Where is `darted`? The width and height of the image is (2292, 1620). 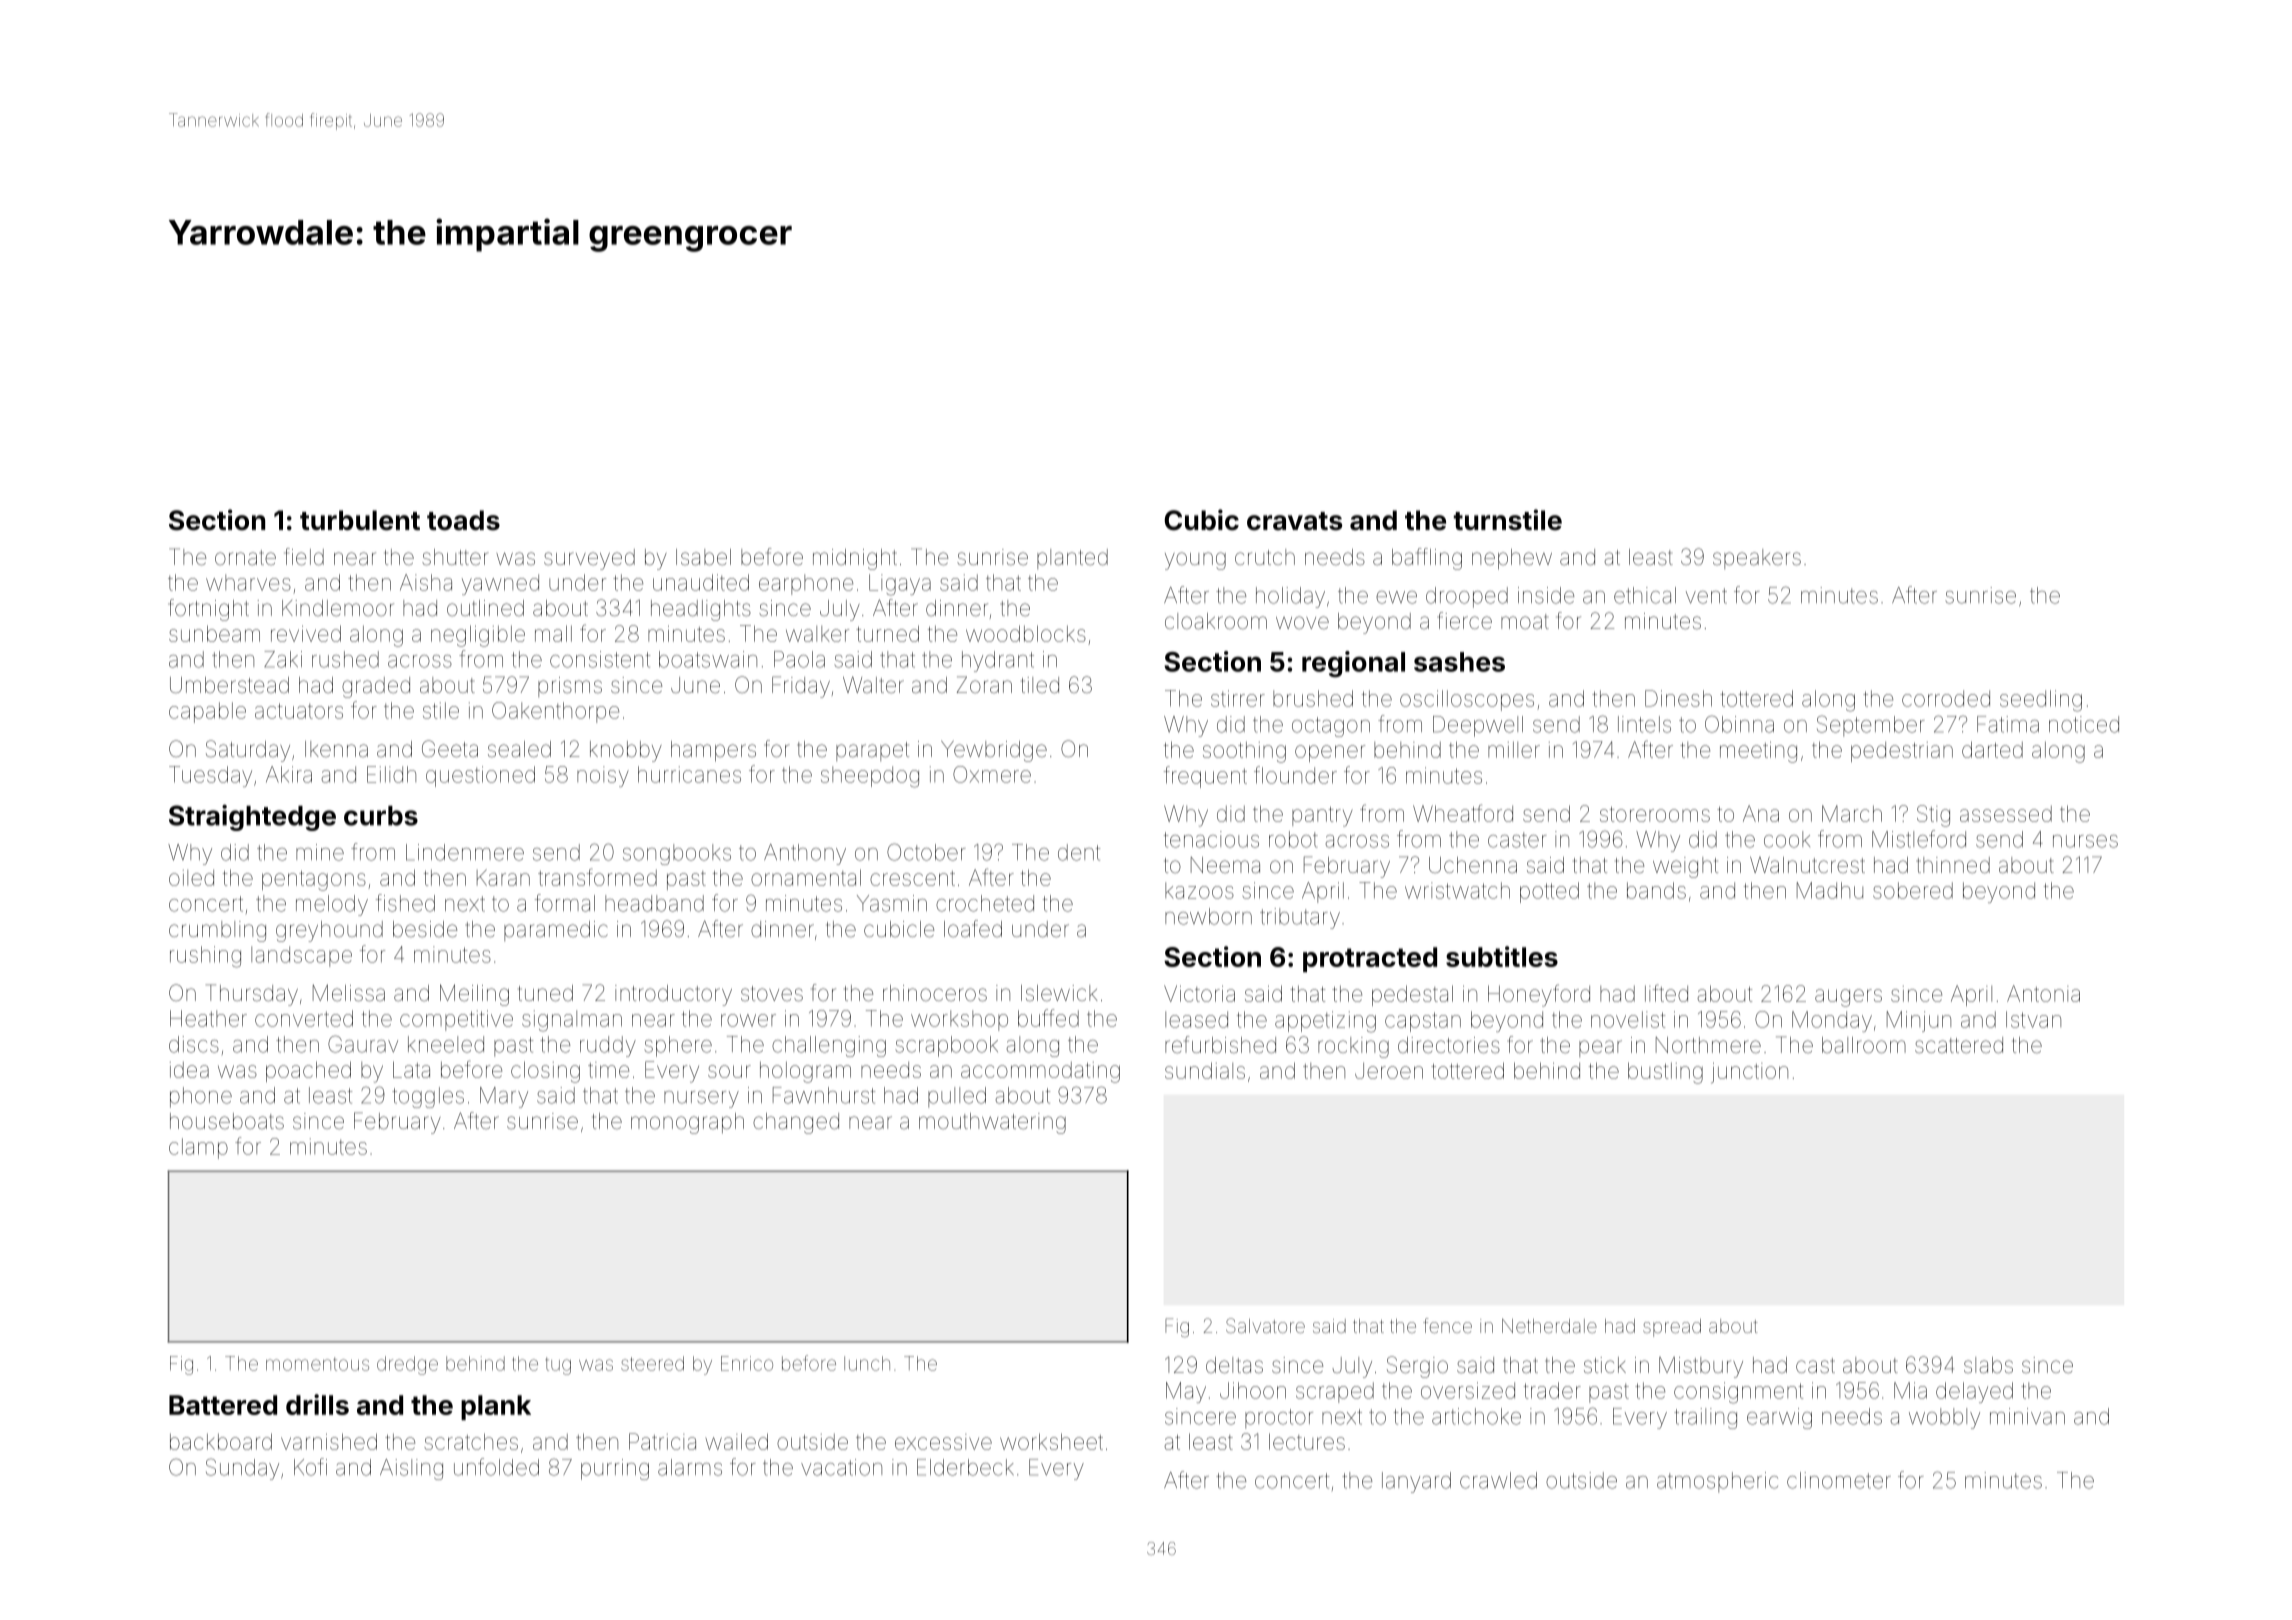 darted is located at coordinates (1992, 749).
